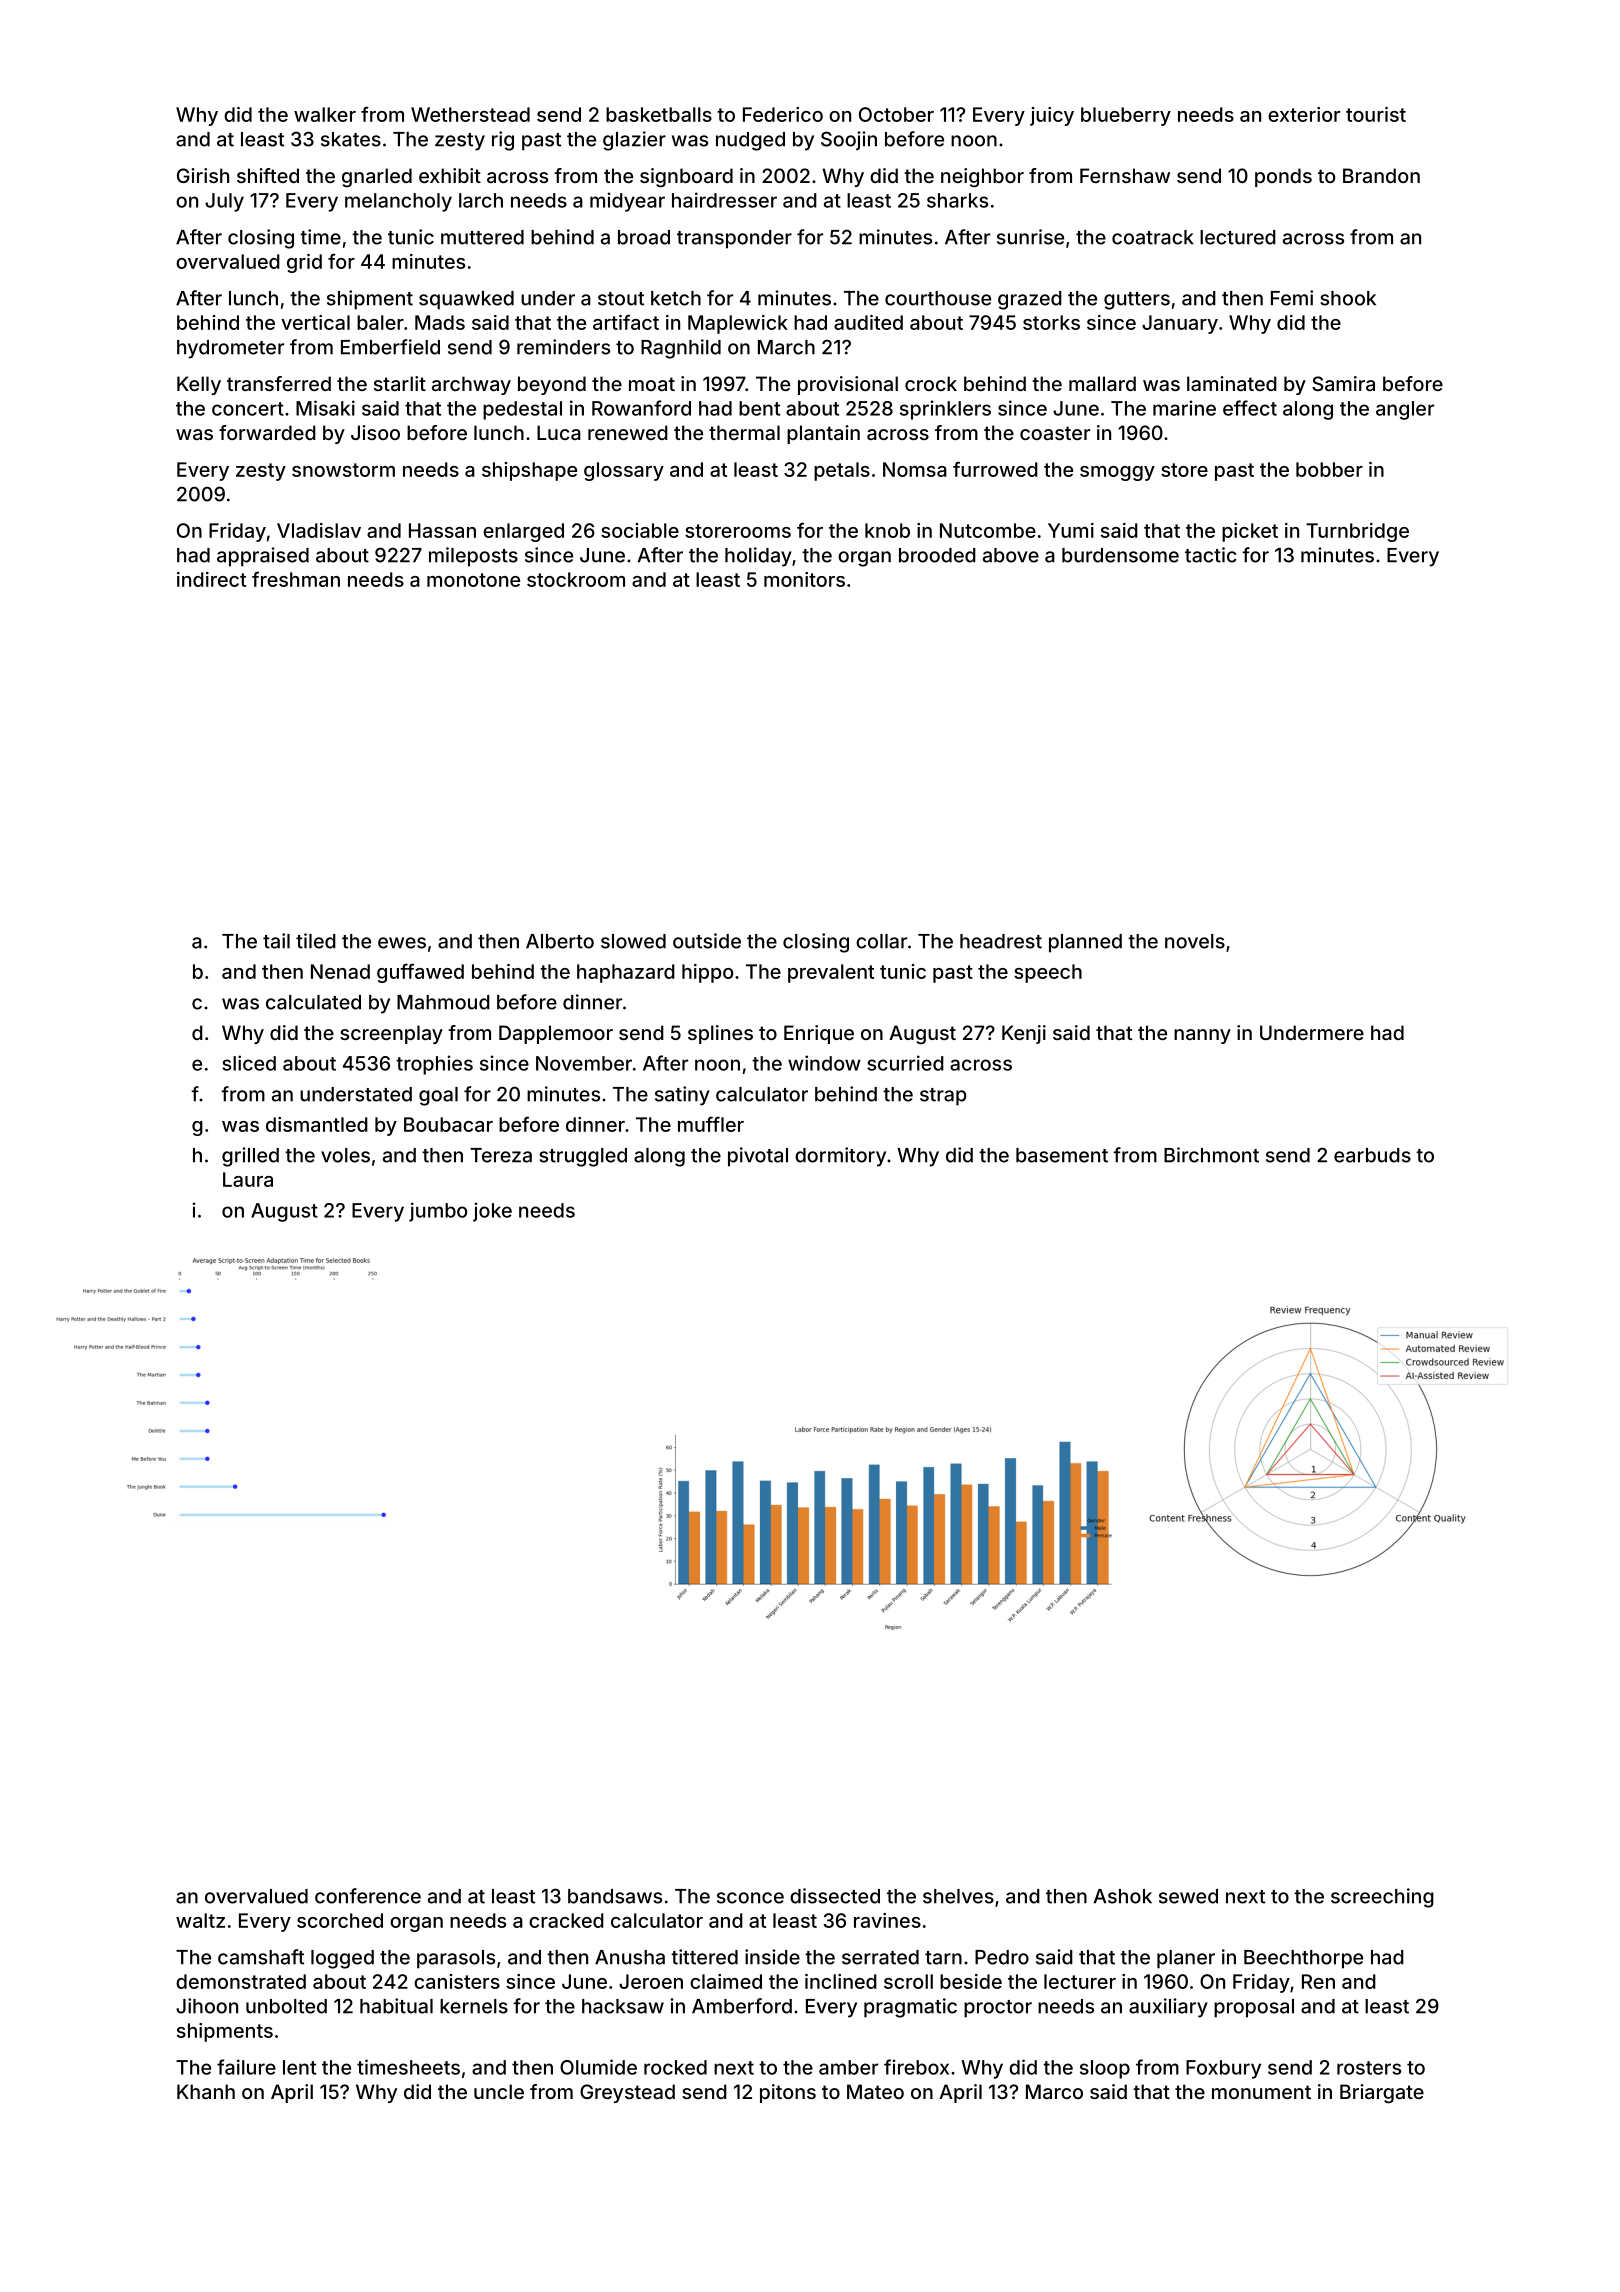 The height and width of the screenshot is (2292, 1620). I want to click on forwarded, so click(267, 432).
